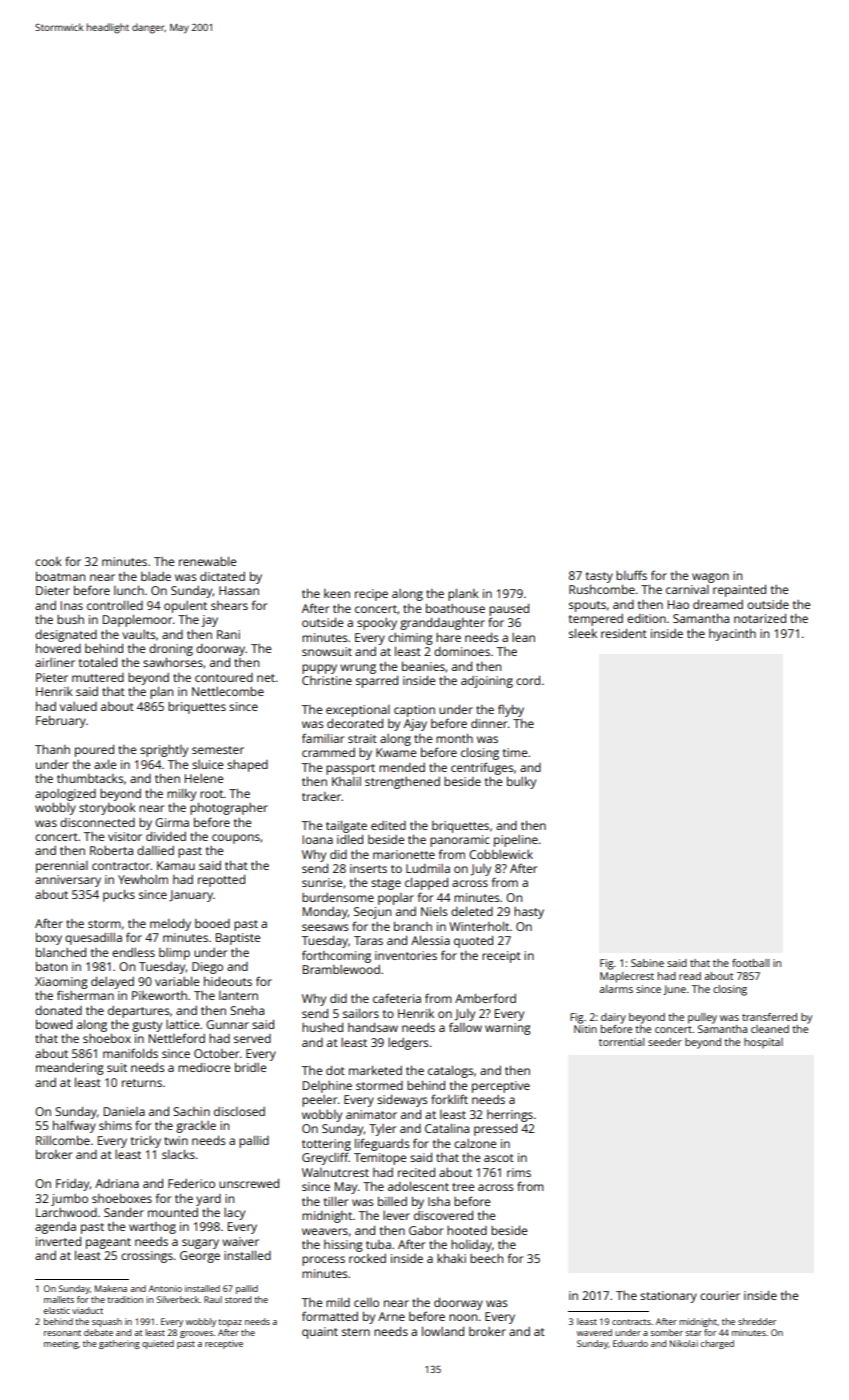 The height and width of the screenshot is (1400, 849). What do you see at coordinates (221, 881) in the screenshot?
I see `repotted` at bounding box center [221, 881].
